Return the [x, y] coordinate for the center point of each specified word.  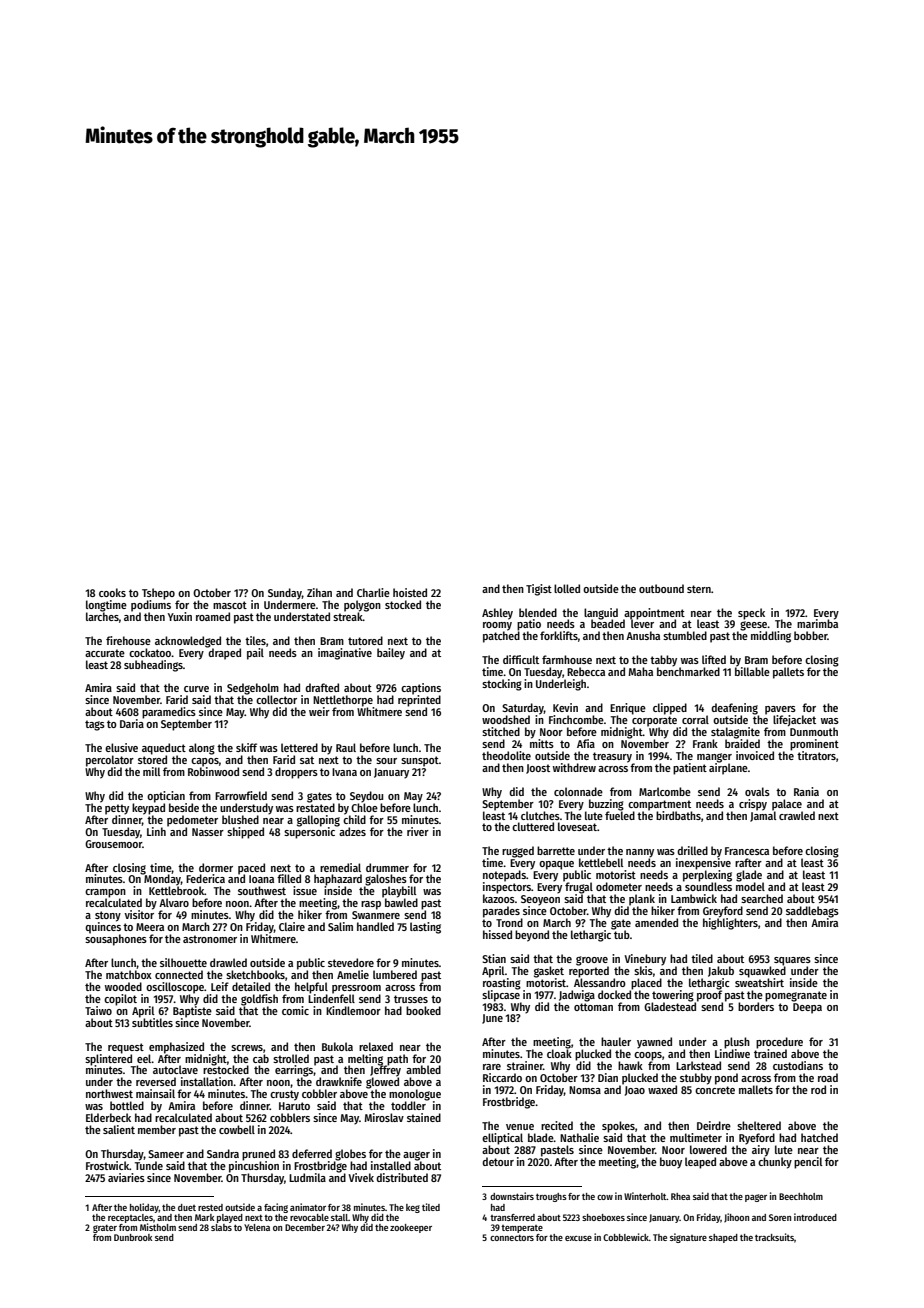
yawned [654, 1043]
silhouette [183, 962]
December [305, 1227]
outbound [661, 588]
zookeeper [411, 1228]
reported [589, 972]
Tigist [539, 590]
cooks [112, 592]
